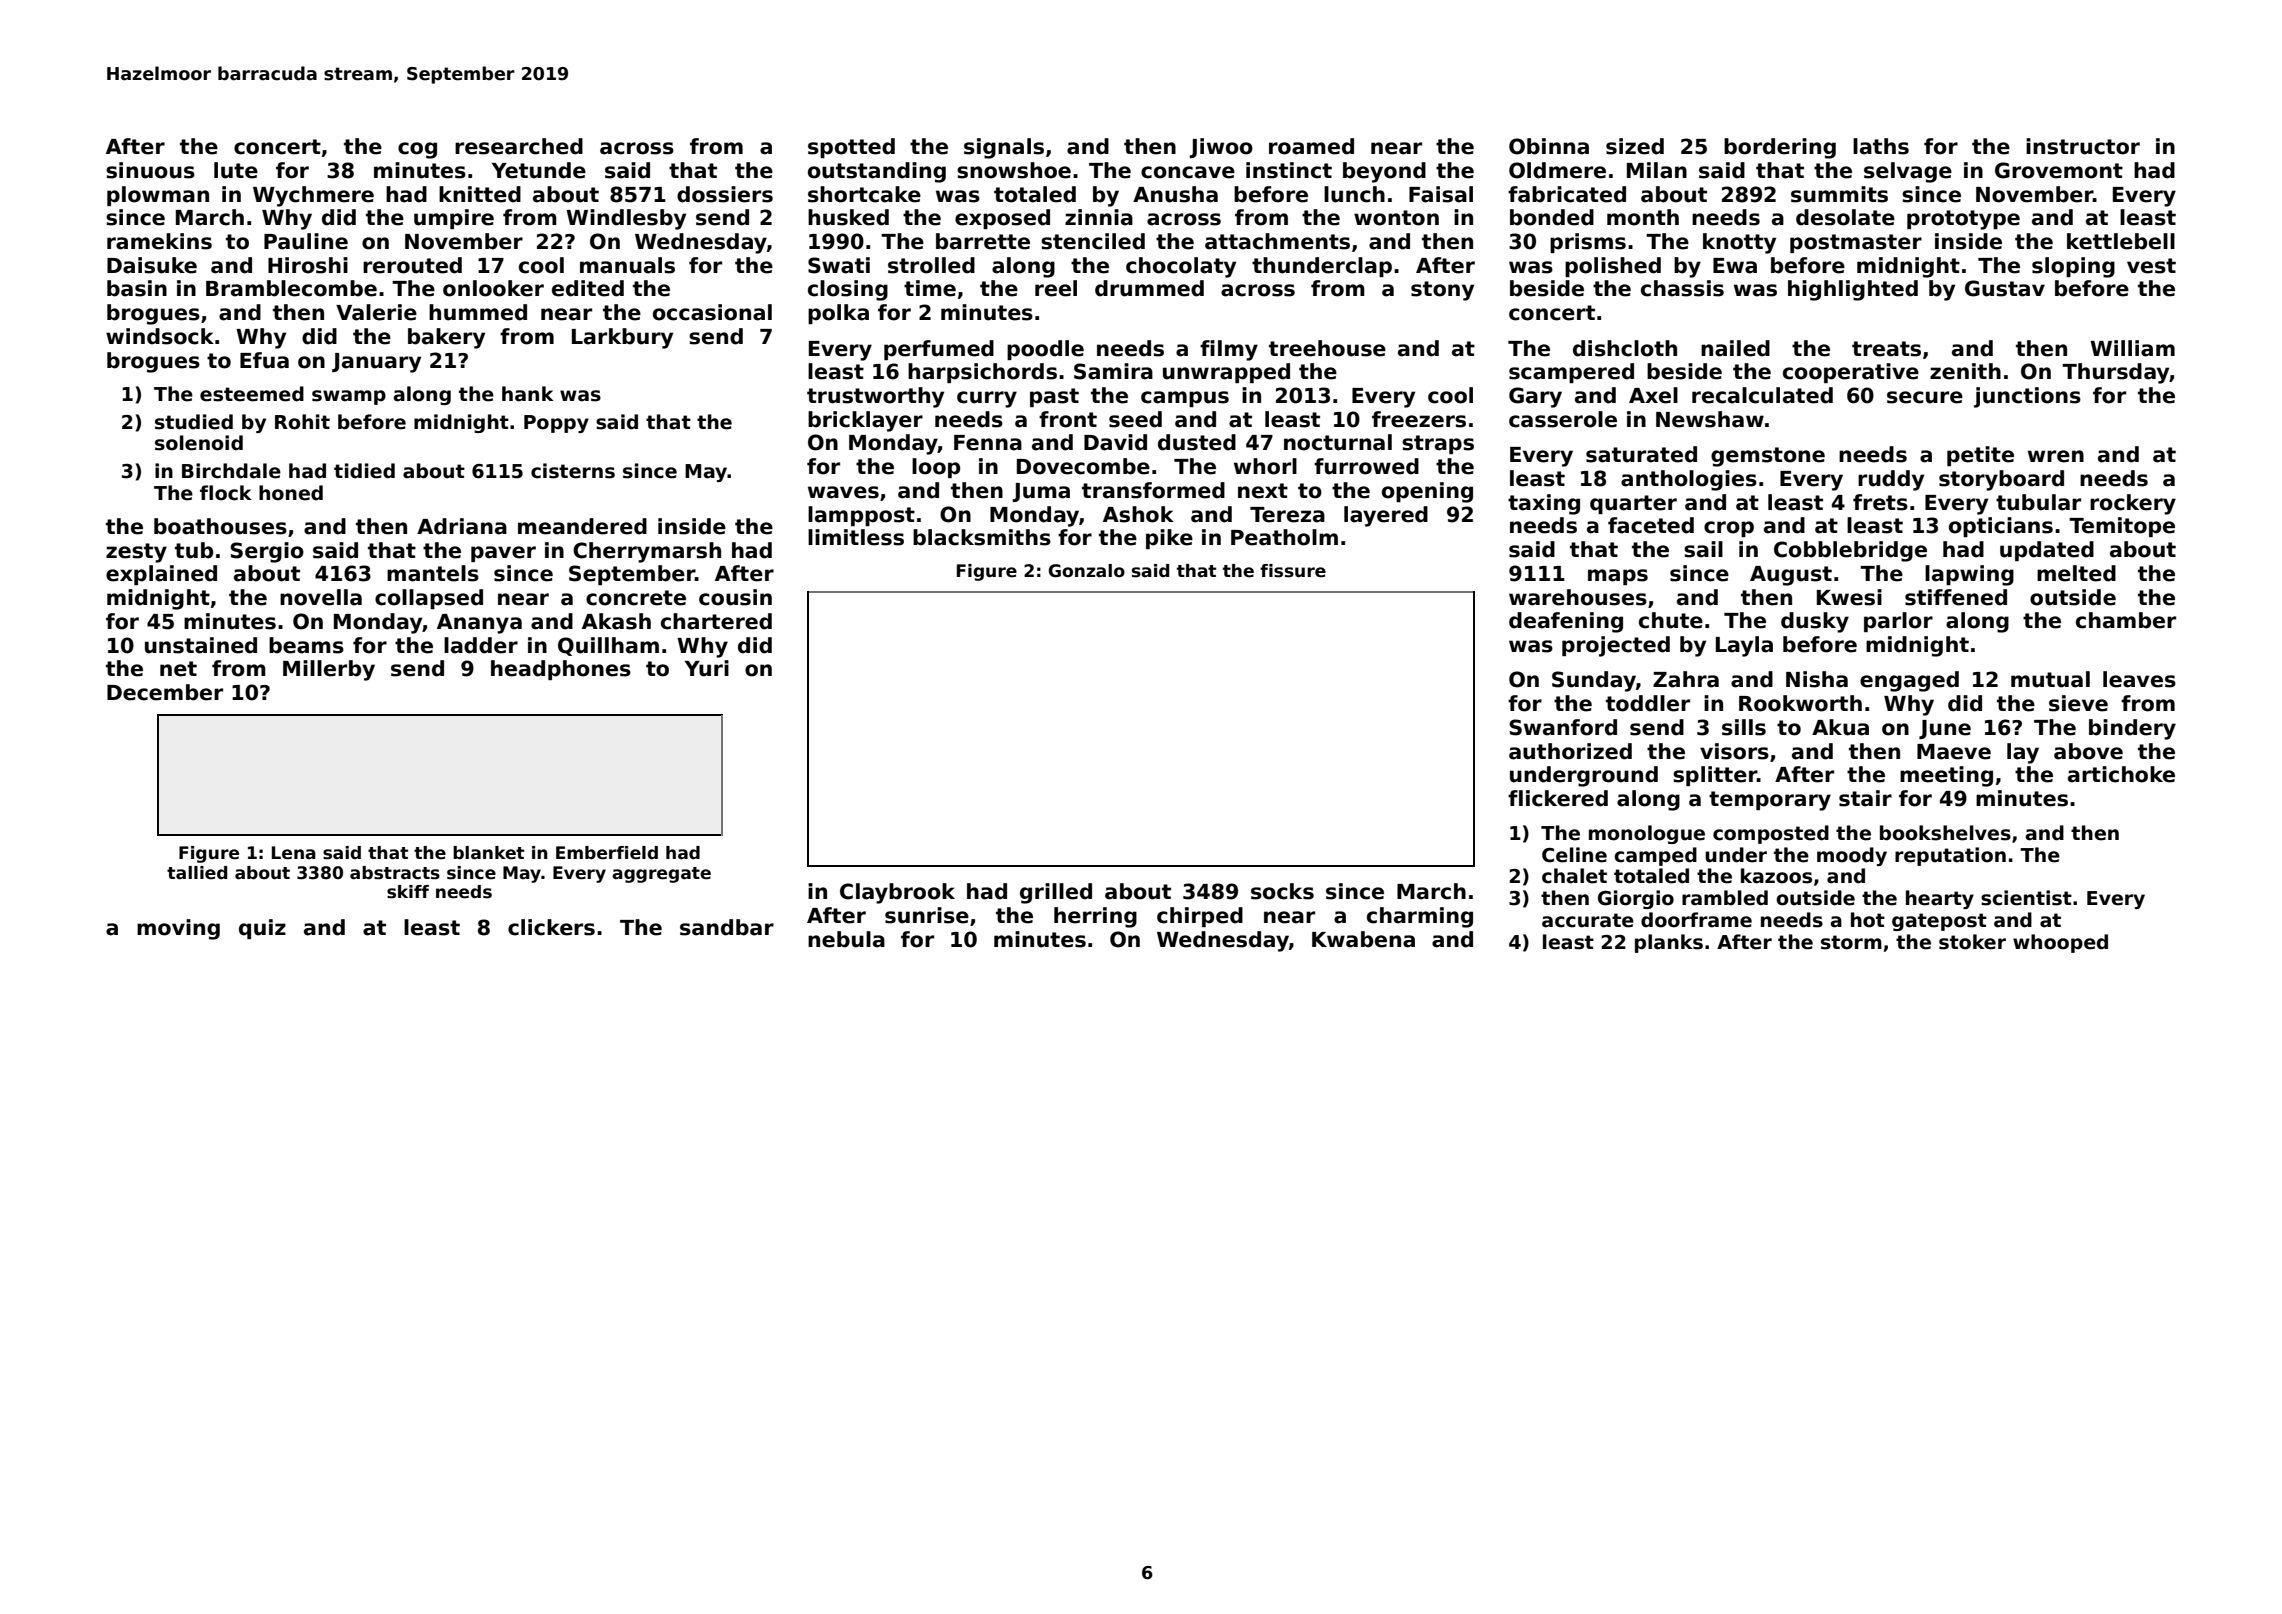 The height and width of the screenshot is (1614, 2282). What do you see at coordinates (561, 670) in the screenshot?
I see `headphones` at bounding box center [561, 670].
